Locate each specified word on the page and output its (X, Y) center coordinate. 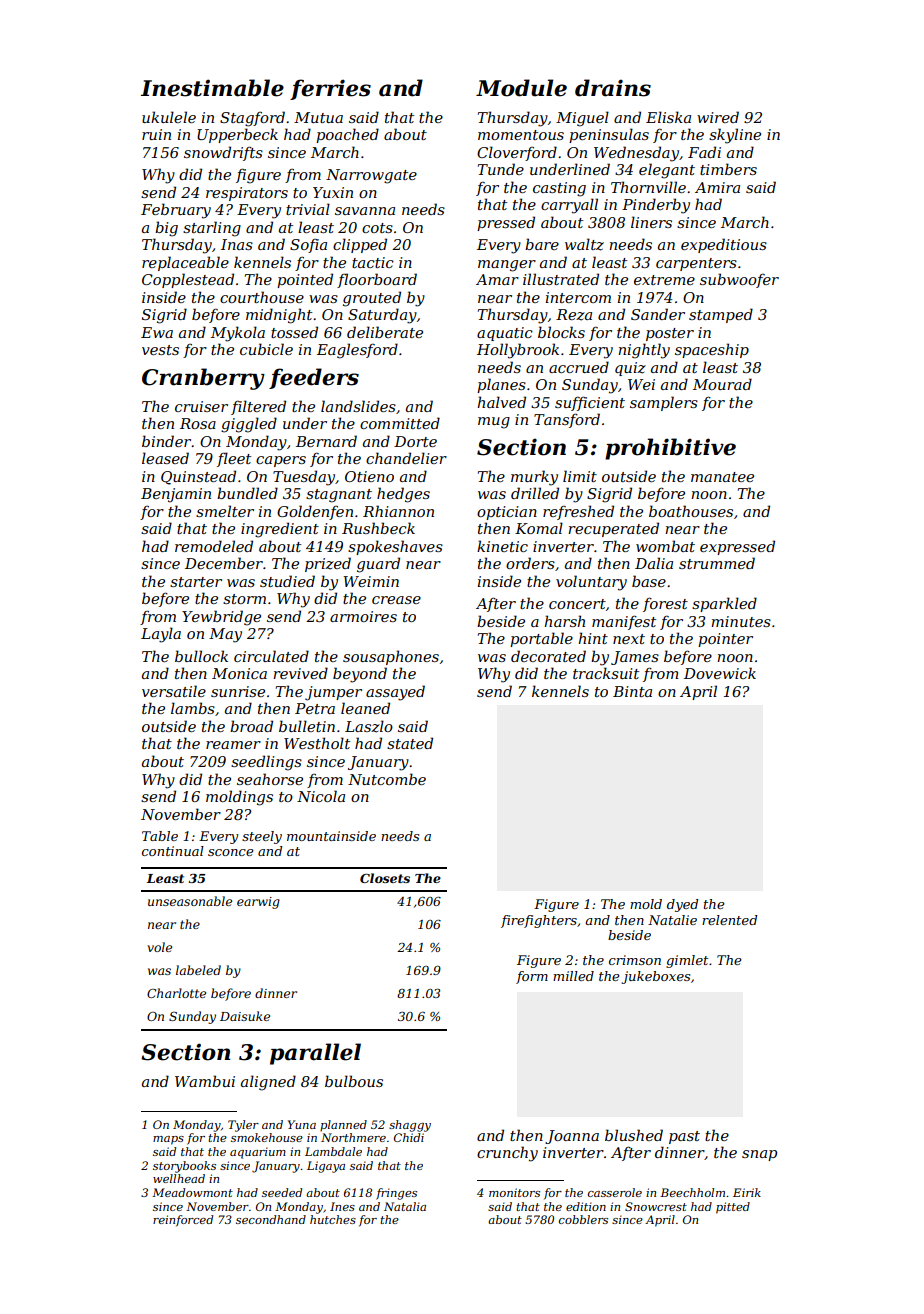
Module (521, 88)
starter (196, 582)
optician (507, 513)
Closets (385, 878)
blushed (634, 1135)
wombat (665, 546)
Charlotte (176, 993)
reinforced (183, 1221)
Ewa (157, 332)
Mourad (722, 384)
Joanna (572, 1137)
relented (729, 920)
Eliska (668, 117)
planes (501, 385)
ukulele (169, 117)
